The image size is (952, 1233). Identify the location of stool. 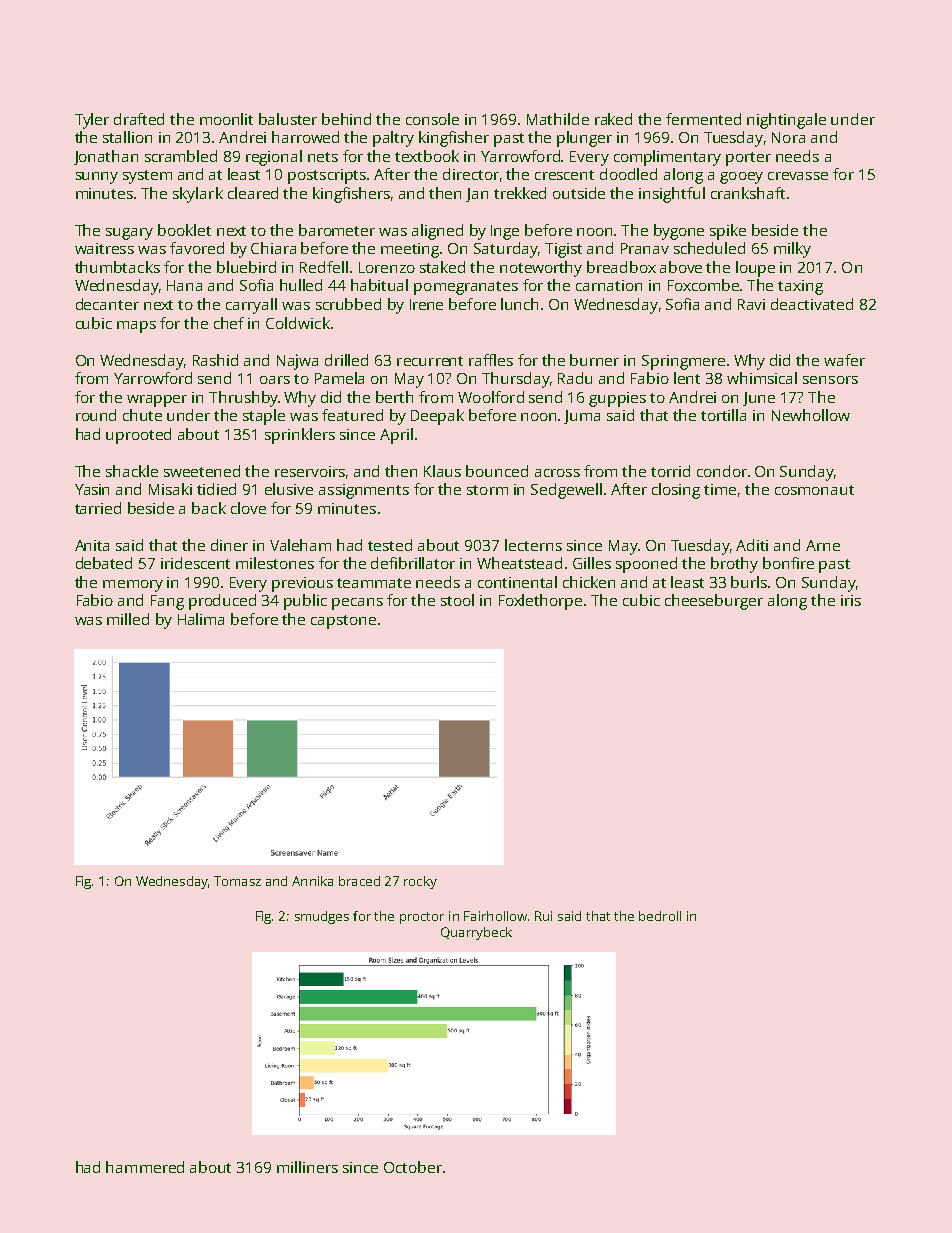
(457, 600).
